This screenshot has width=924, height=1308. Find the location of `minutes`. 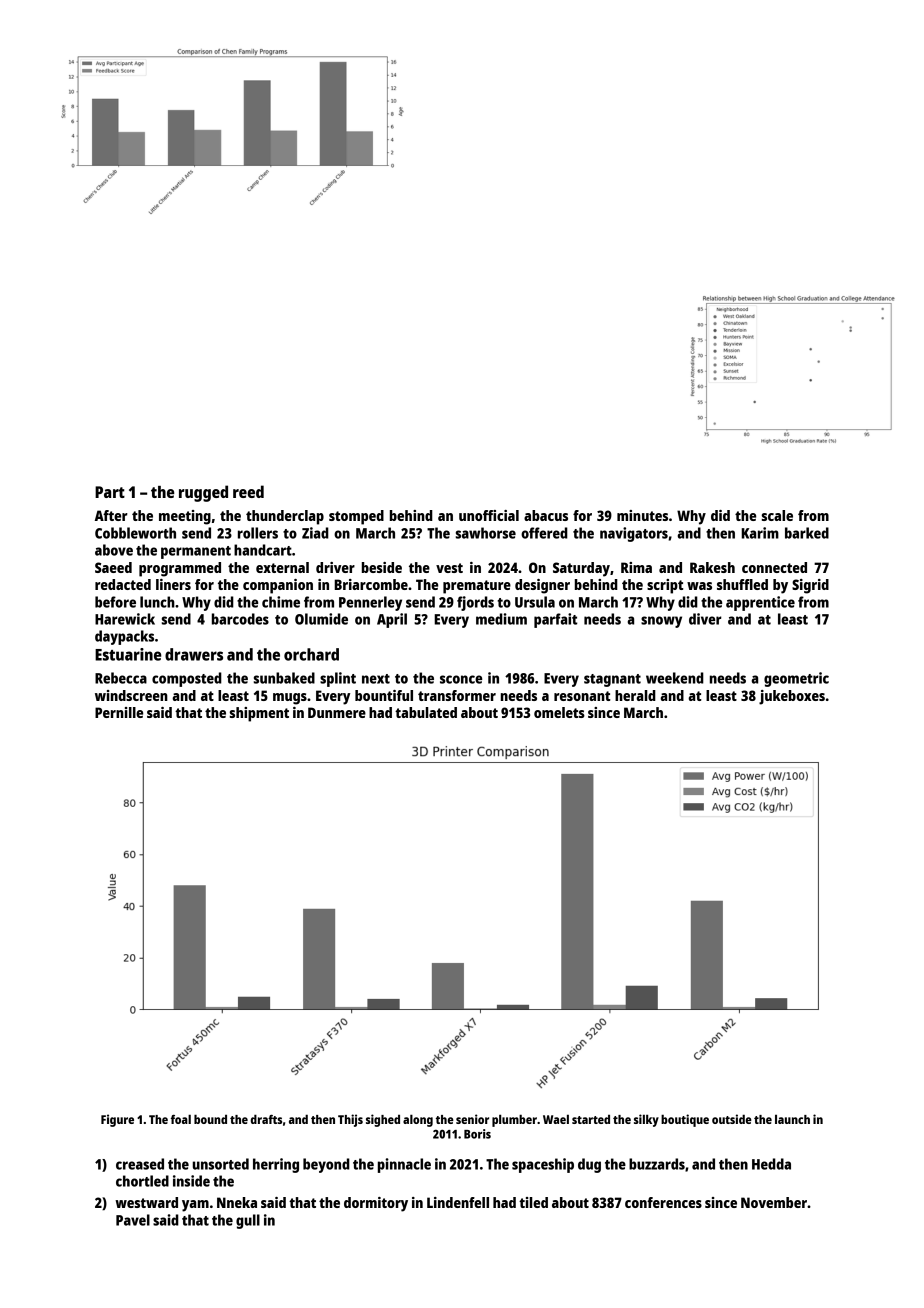

minutes is located at coordinates (642, 515).
